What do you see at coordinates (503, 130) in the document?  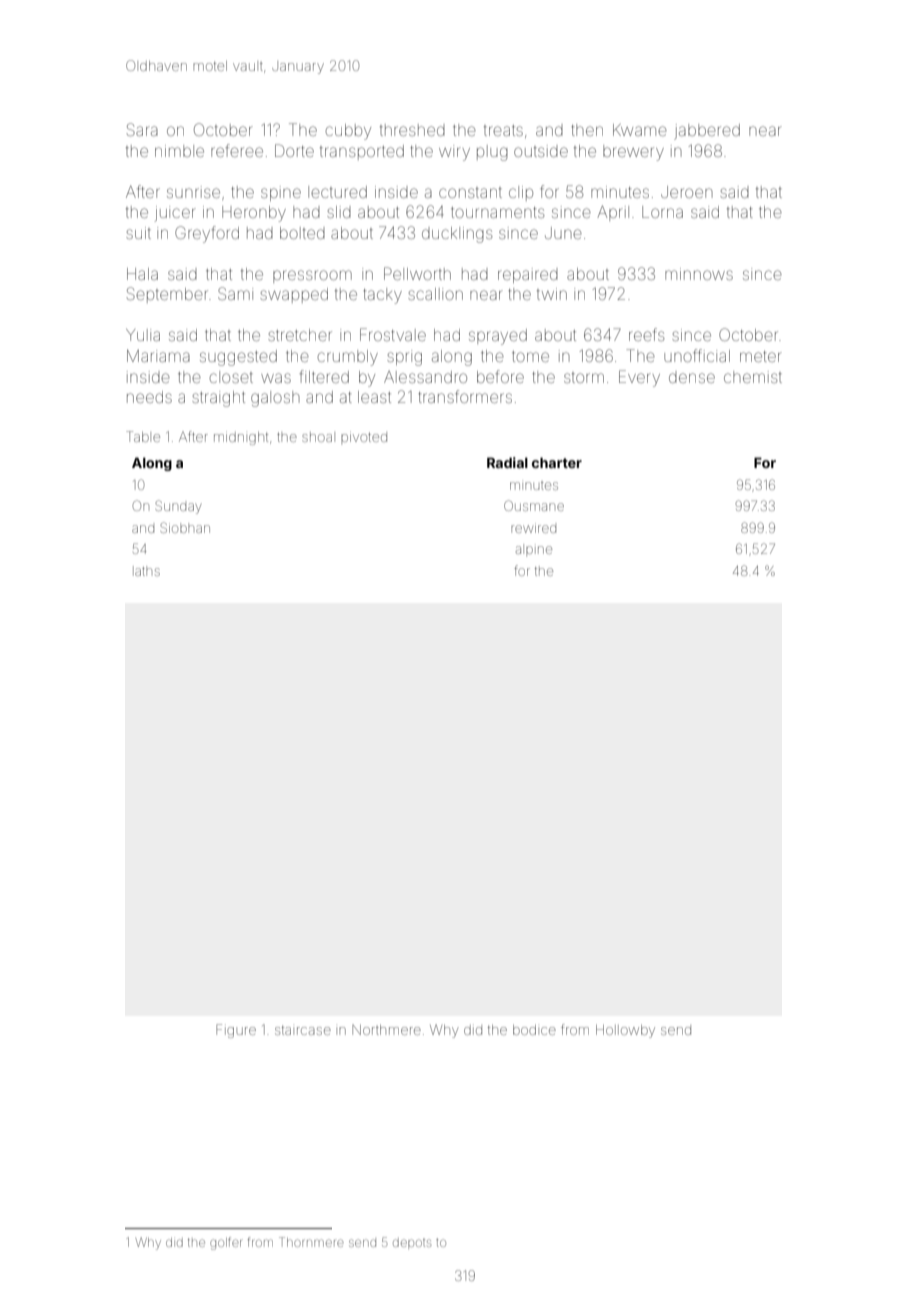 I see `treats` at bounding box center [503, 130].
